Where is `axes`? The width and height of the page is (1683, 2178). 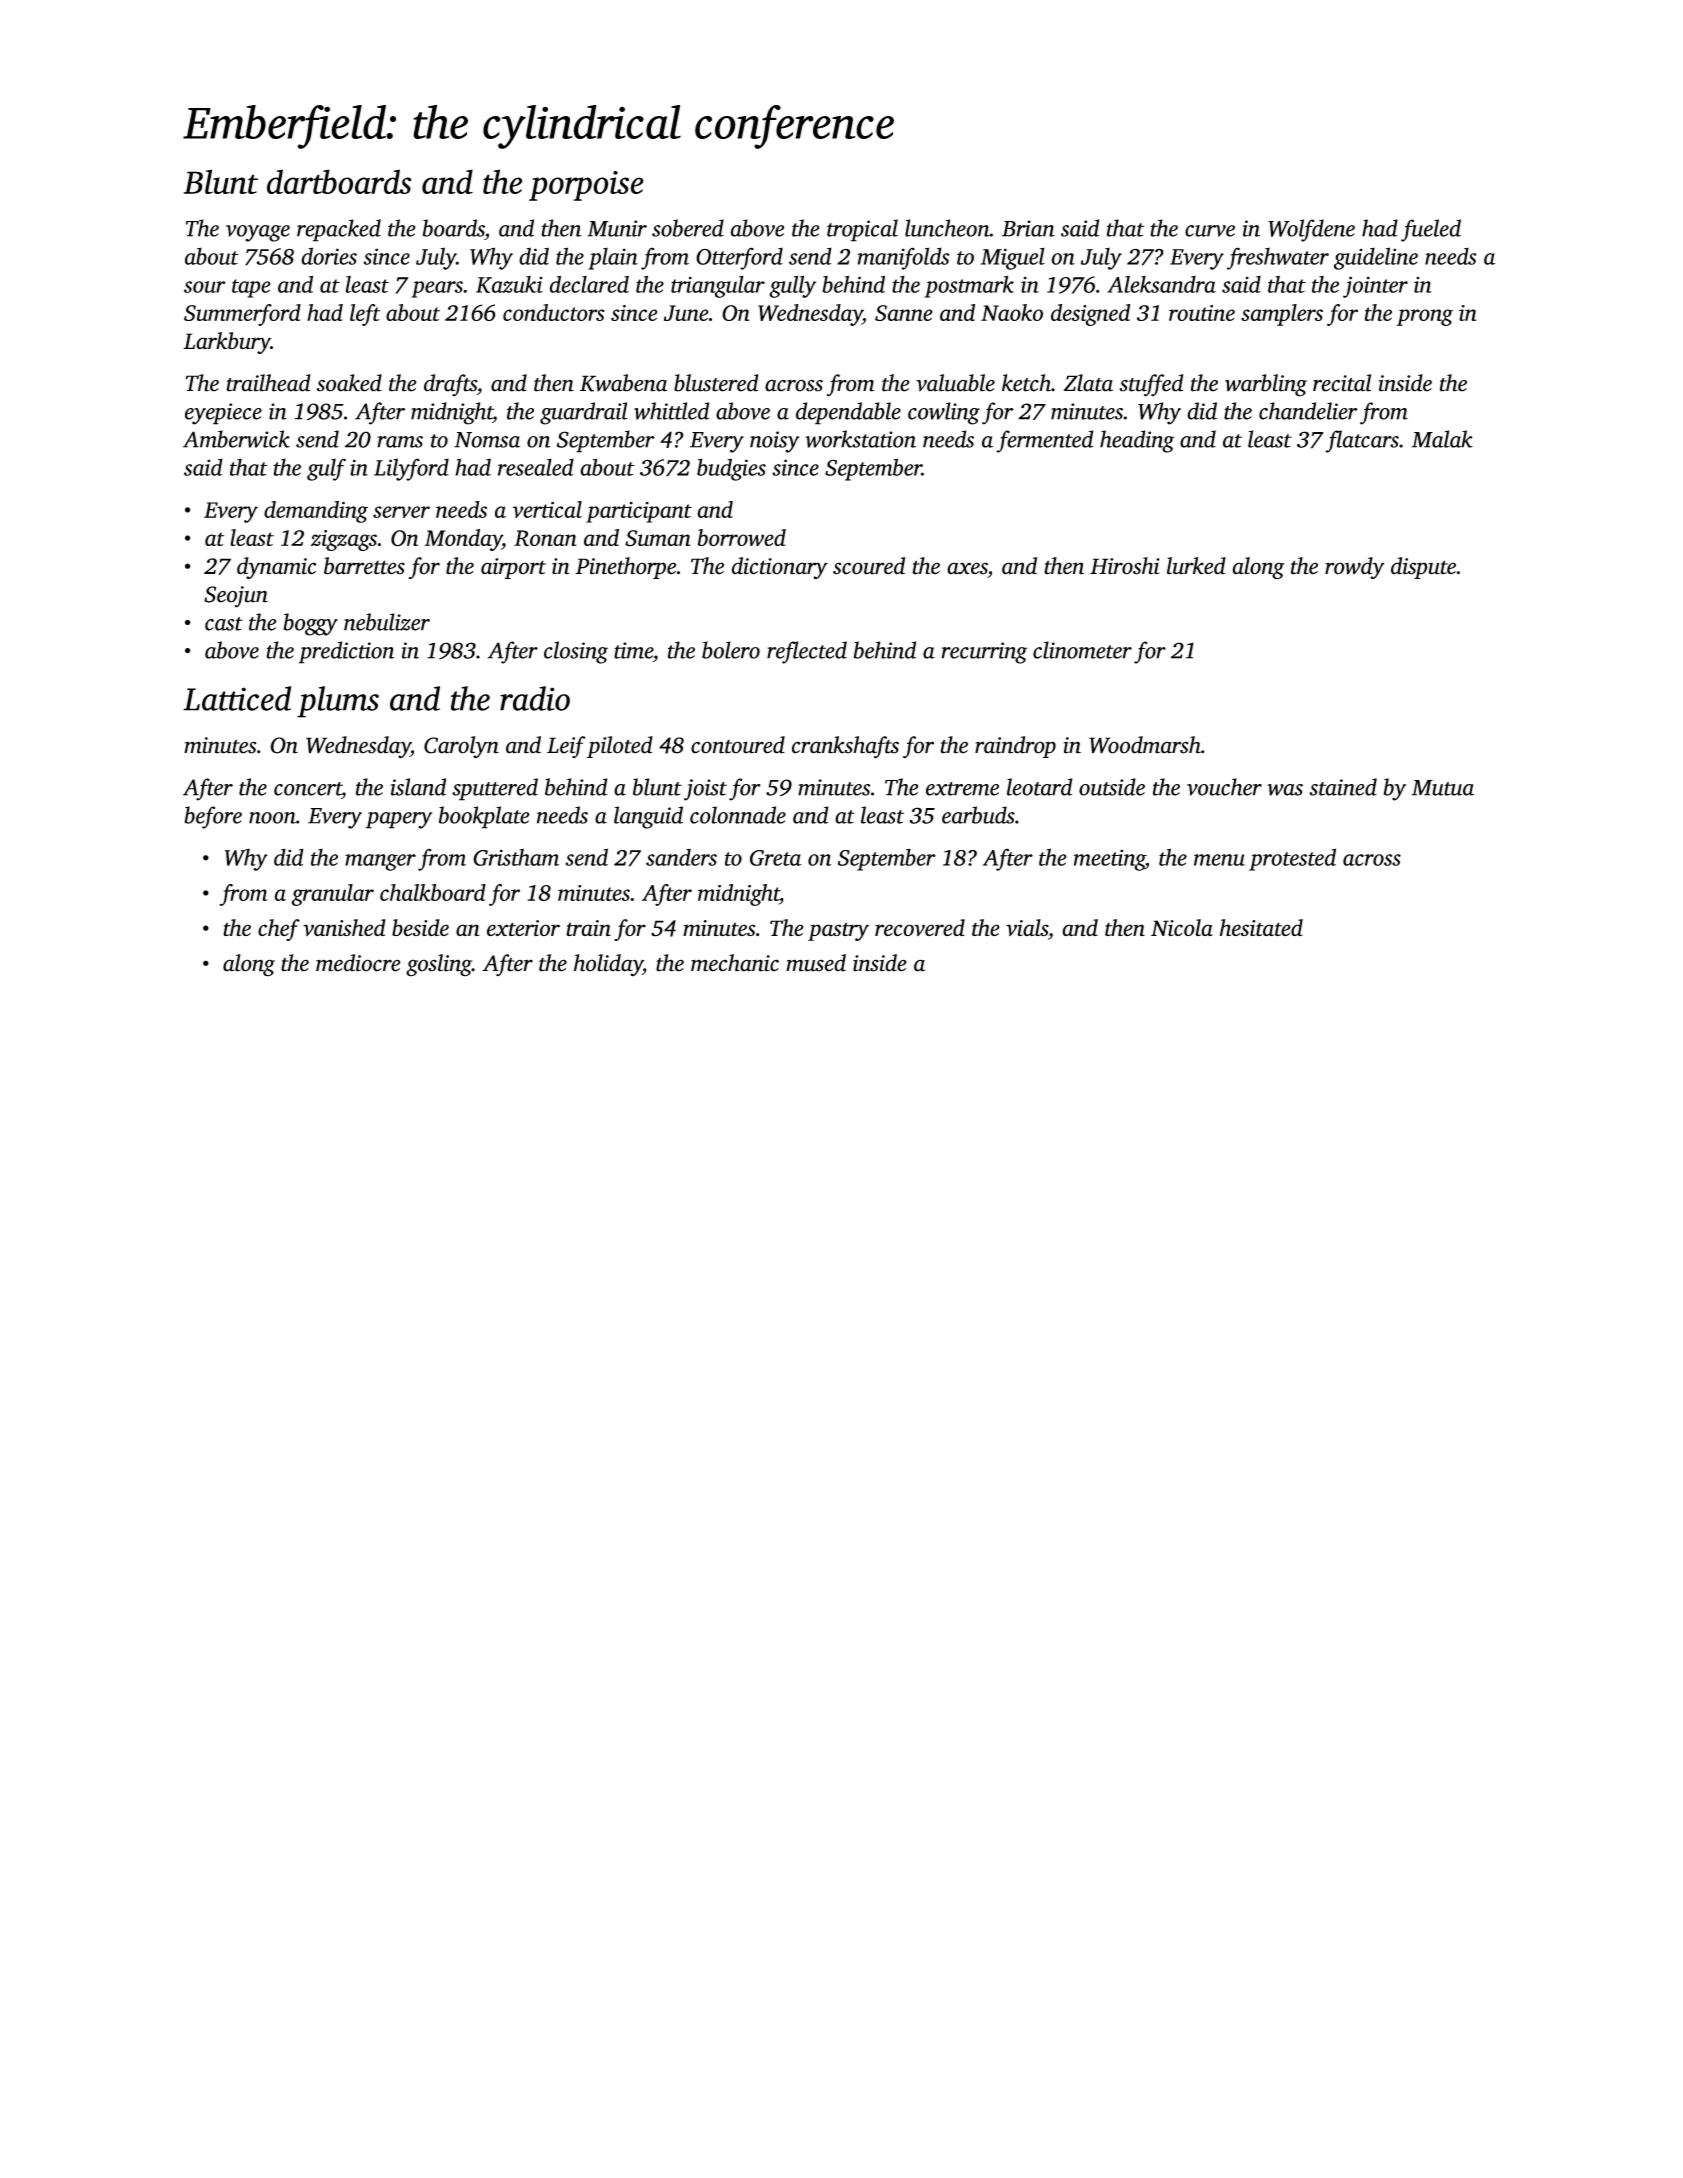
axes is located at coordinates (967, 568).
